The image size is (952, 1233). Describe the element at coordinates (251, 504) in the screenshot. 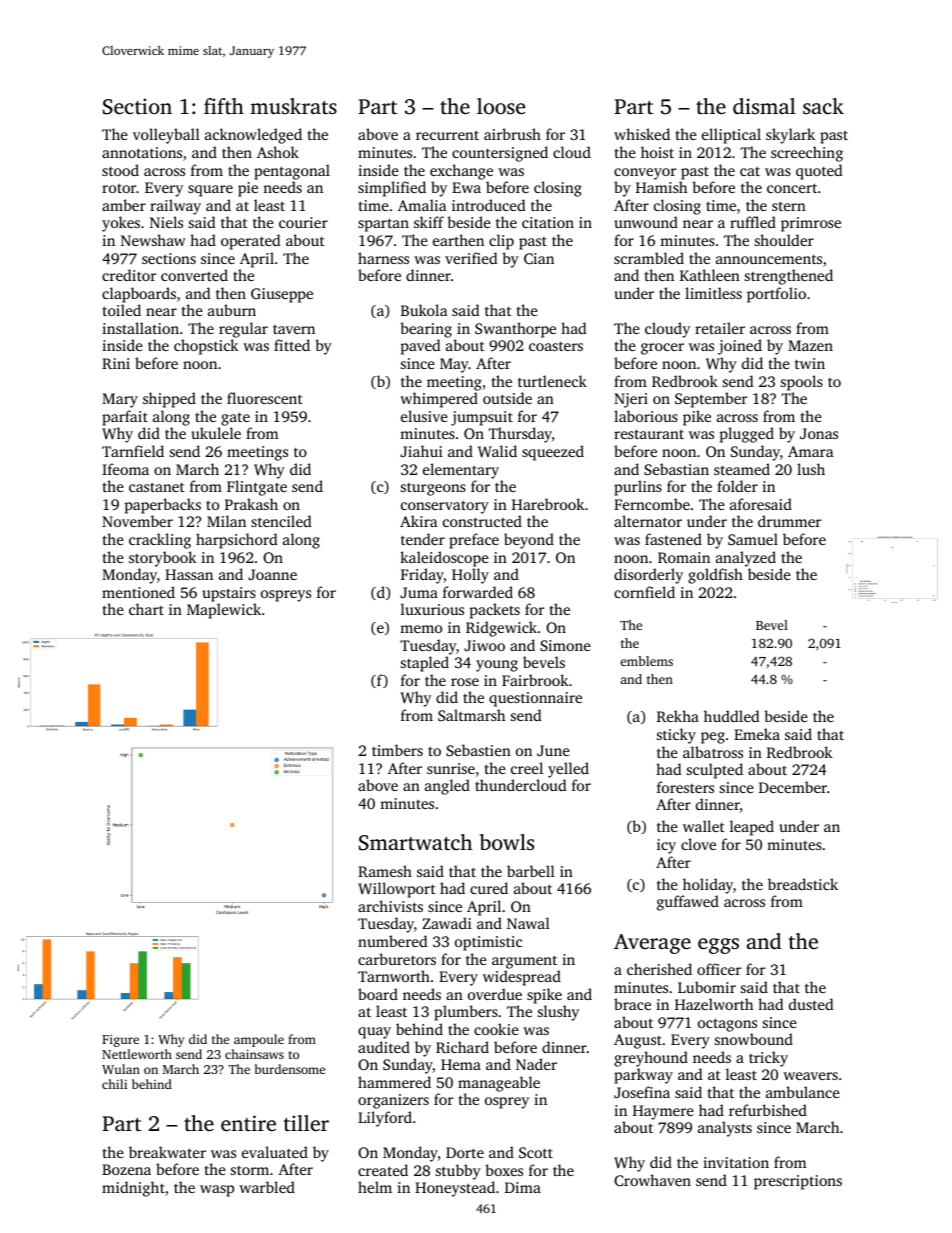

I see `Prakash` at that location.
